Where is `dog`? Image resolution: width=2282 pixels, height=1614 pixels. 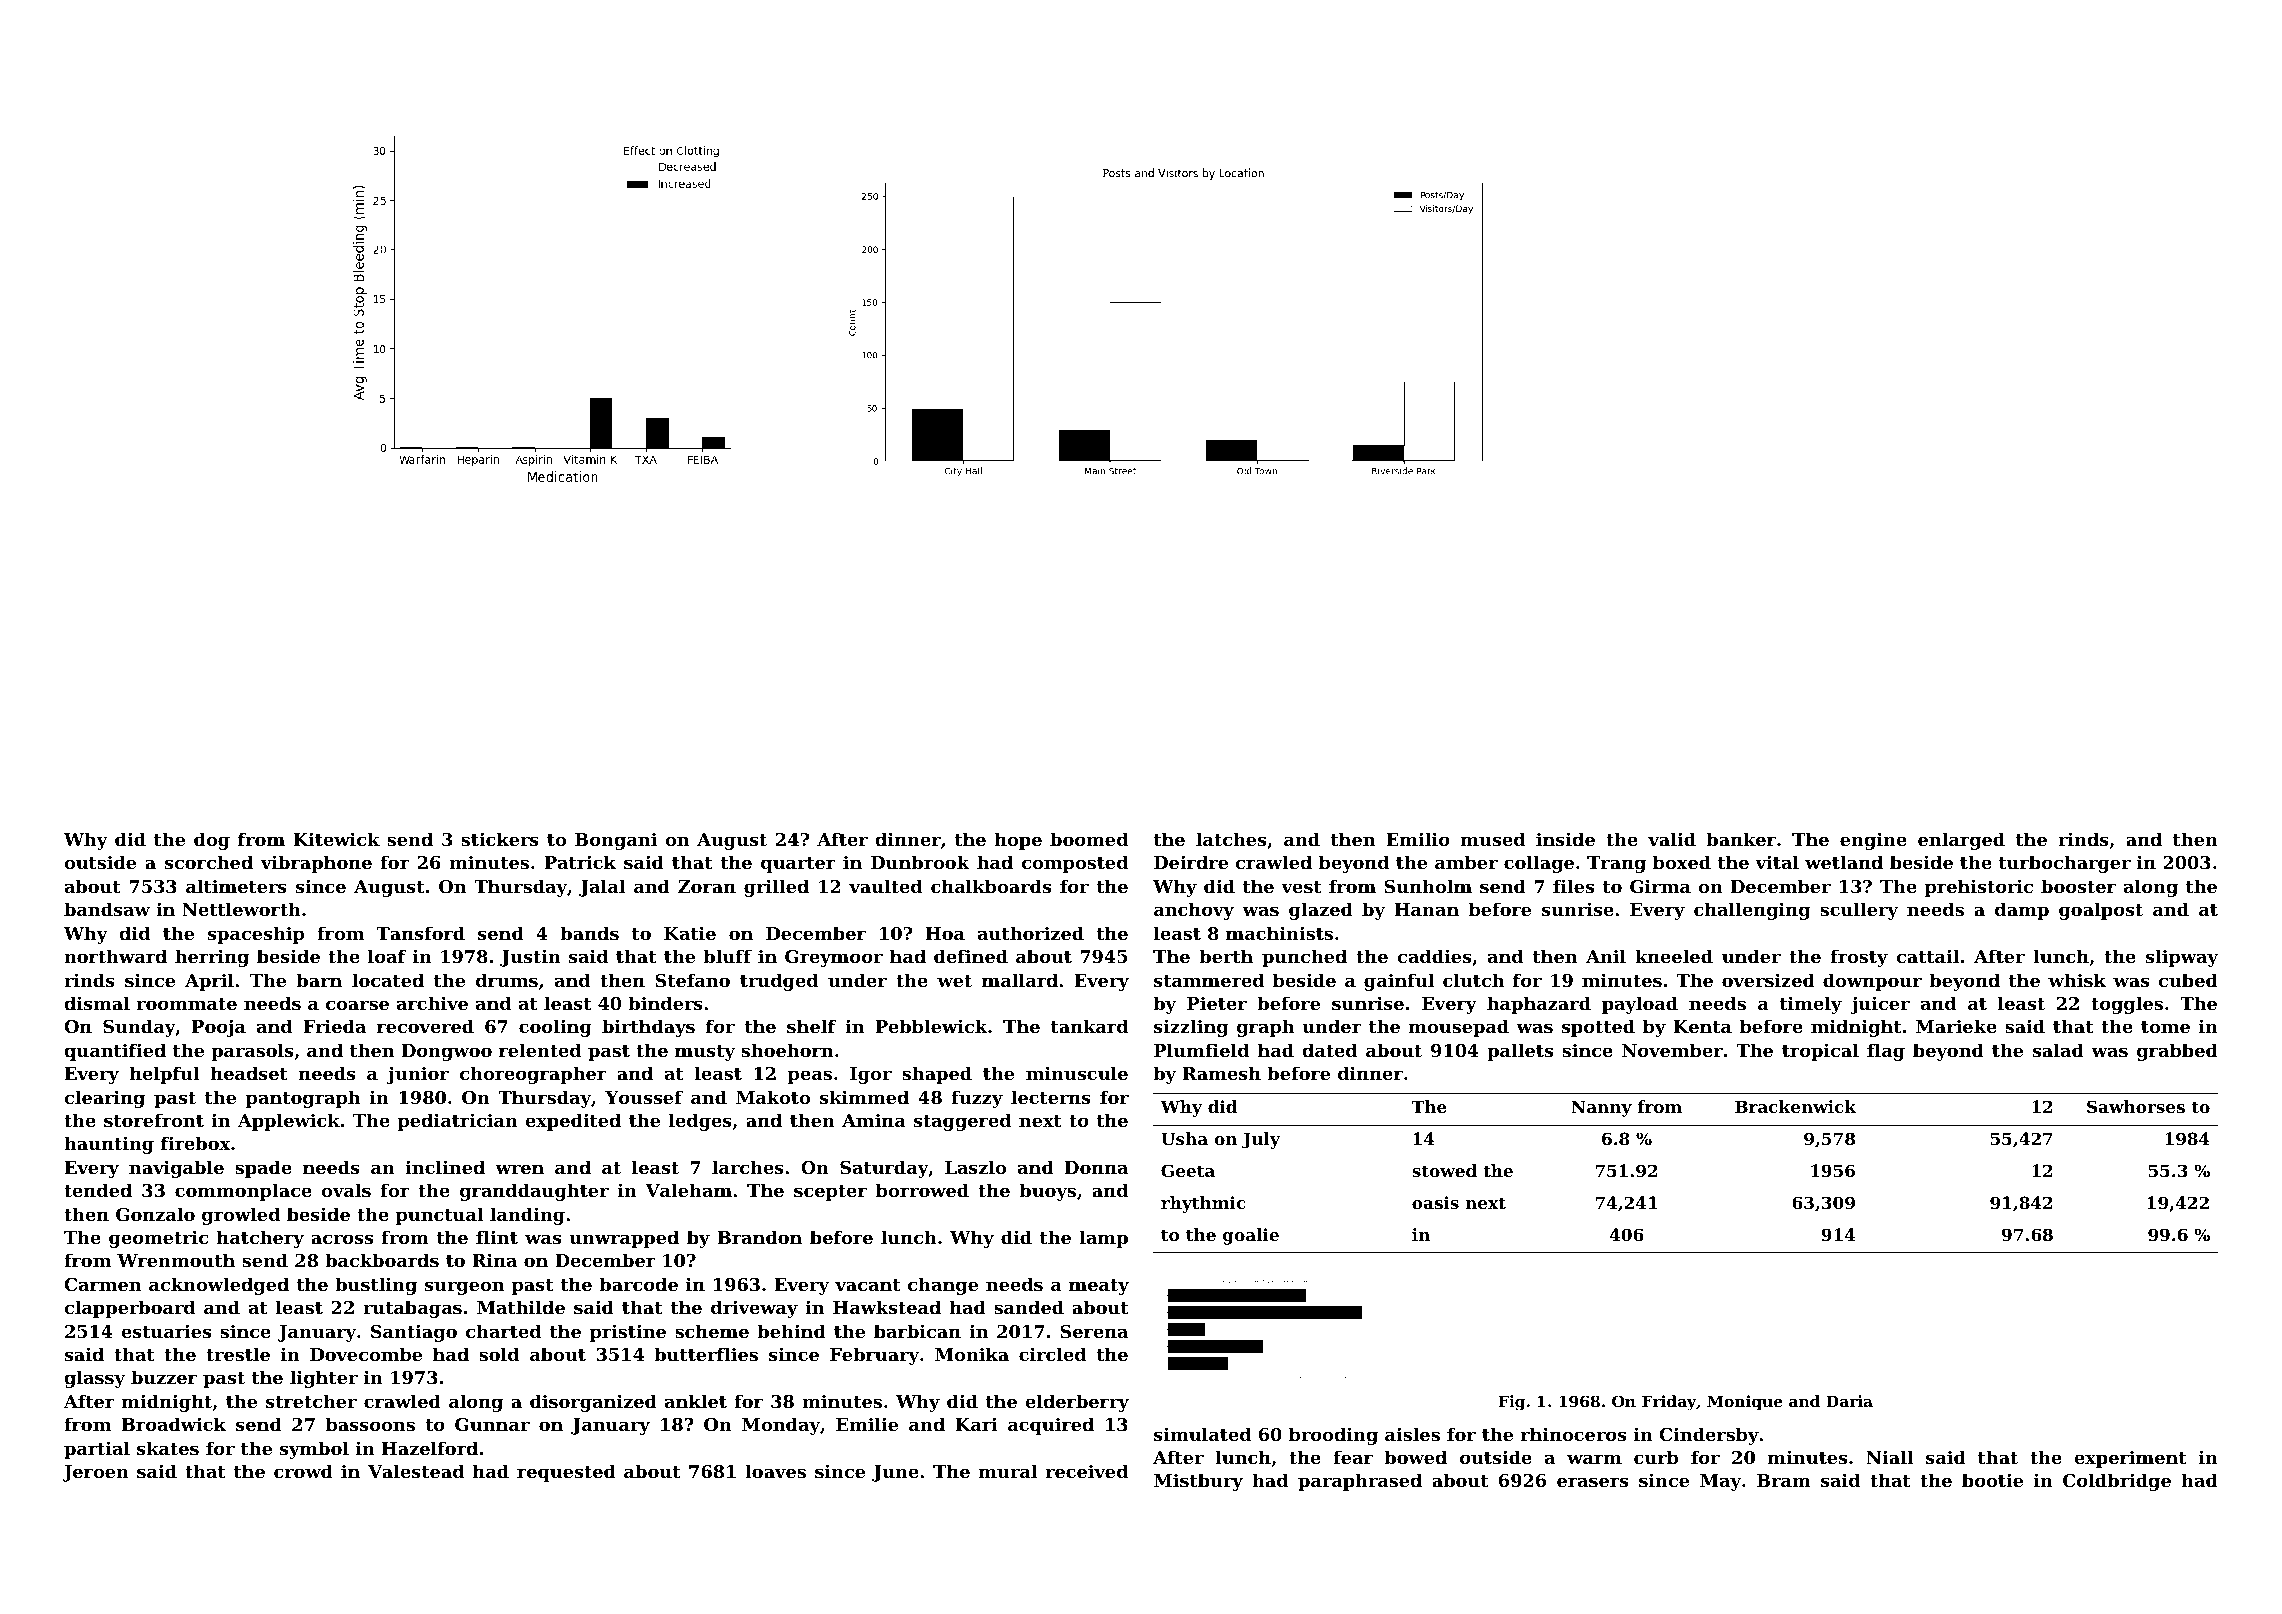 dog is located at coordinates (212, 841).
